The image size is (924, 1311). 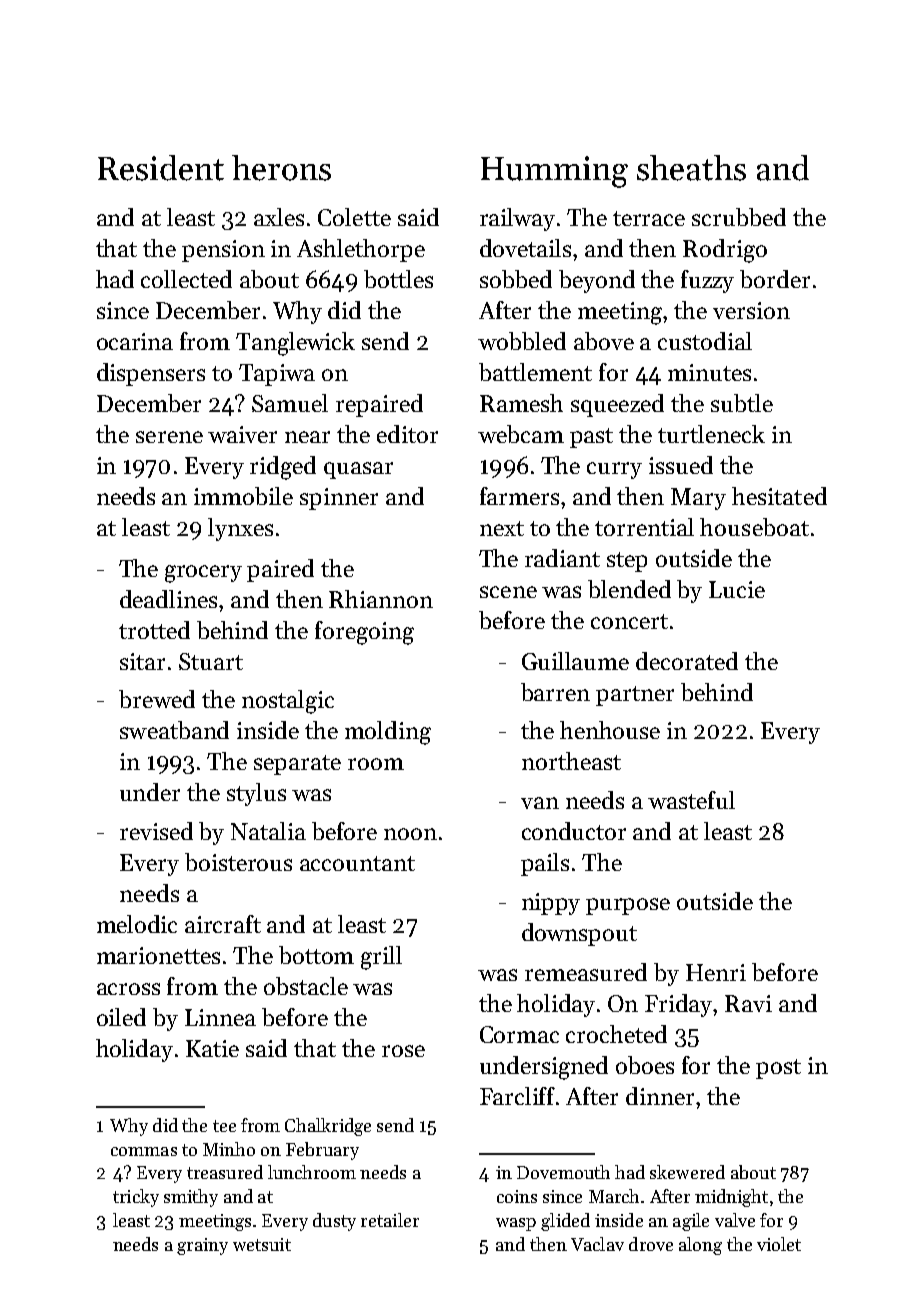 I want to click on pails, so click(x=545, y=864).
